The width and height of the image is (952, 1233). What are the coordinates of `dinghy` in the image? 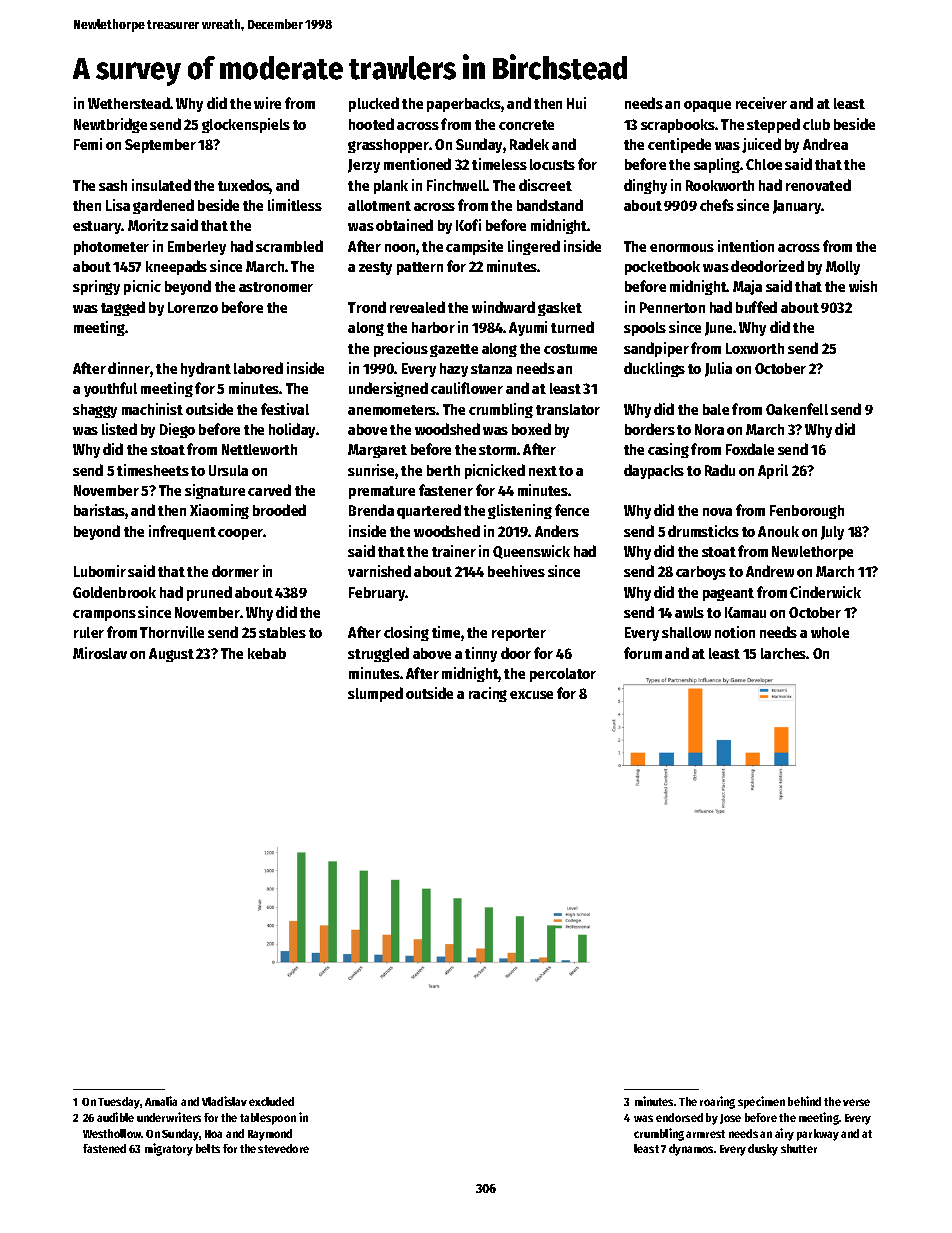 It's located at (645, 186).
